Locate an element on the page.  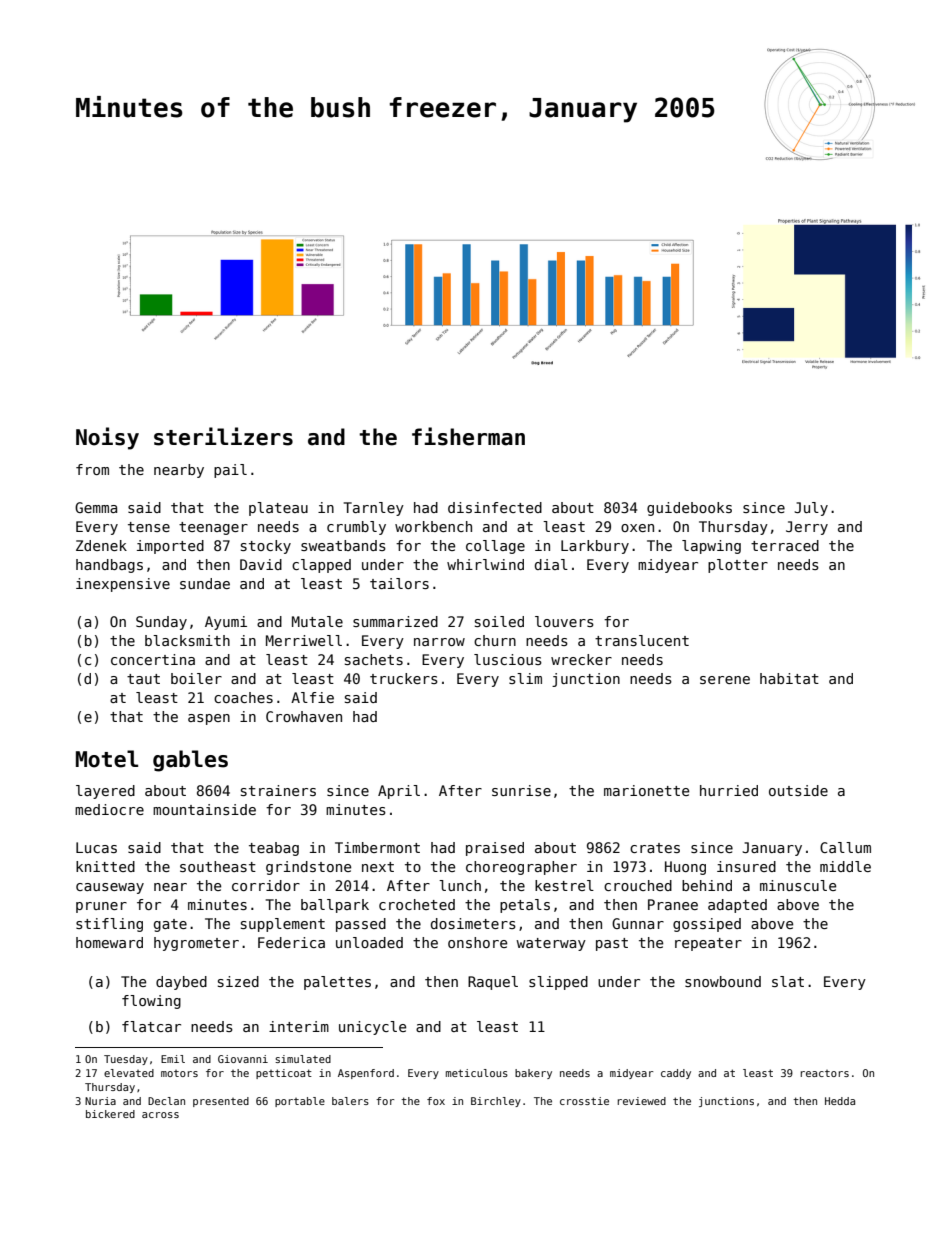
guidebooks is located at coordinates (689, 509).
